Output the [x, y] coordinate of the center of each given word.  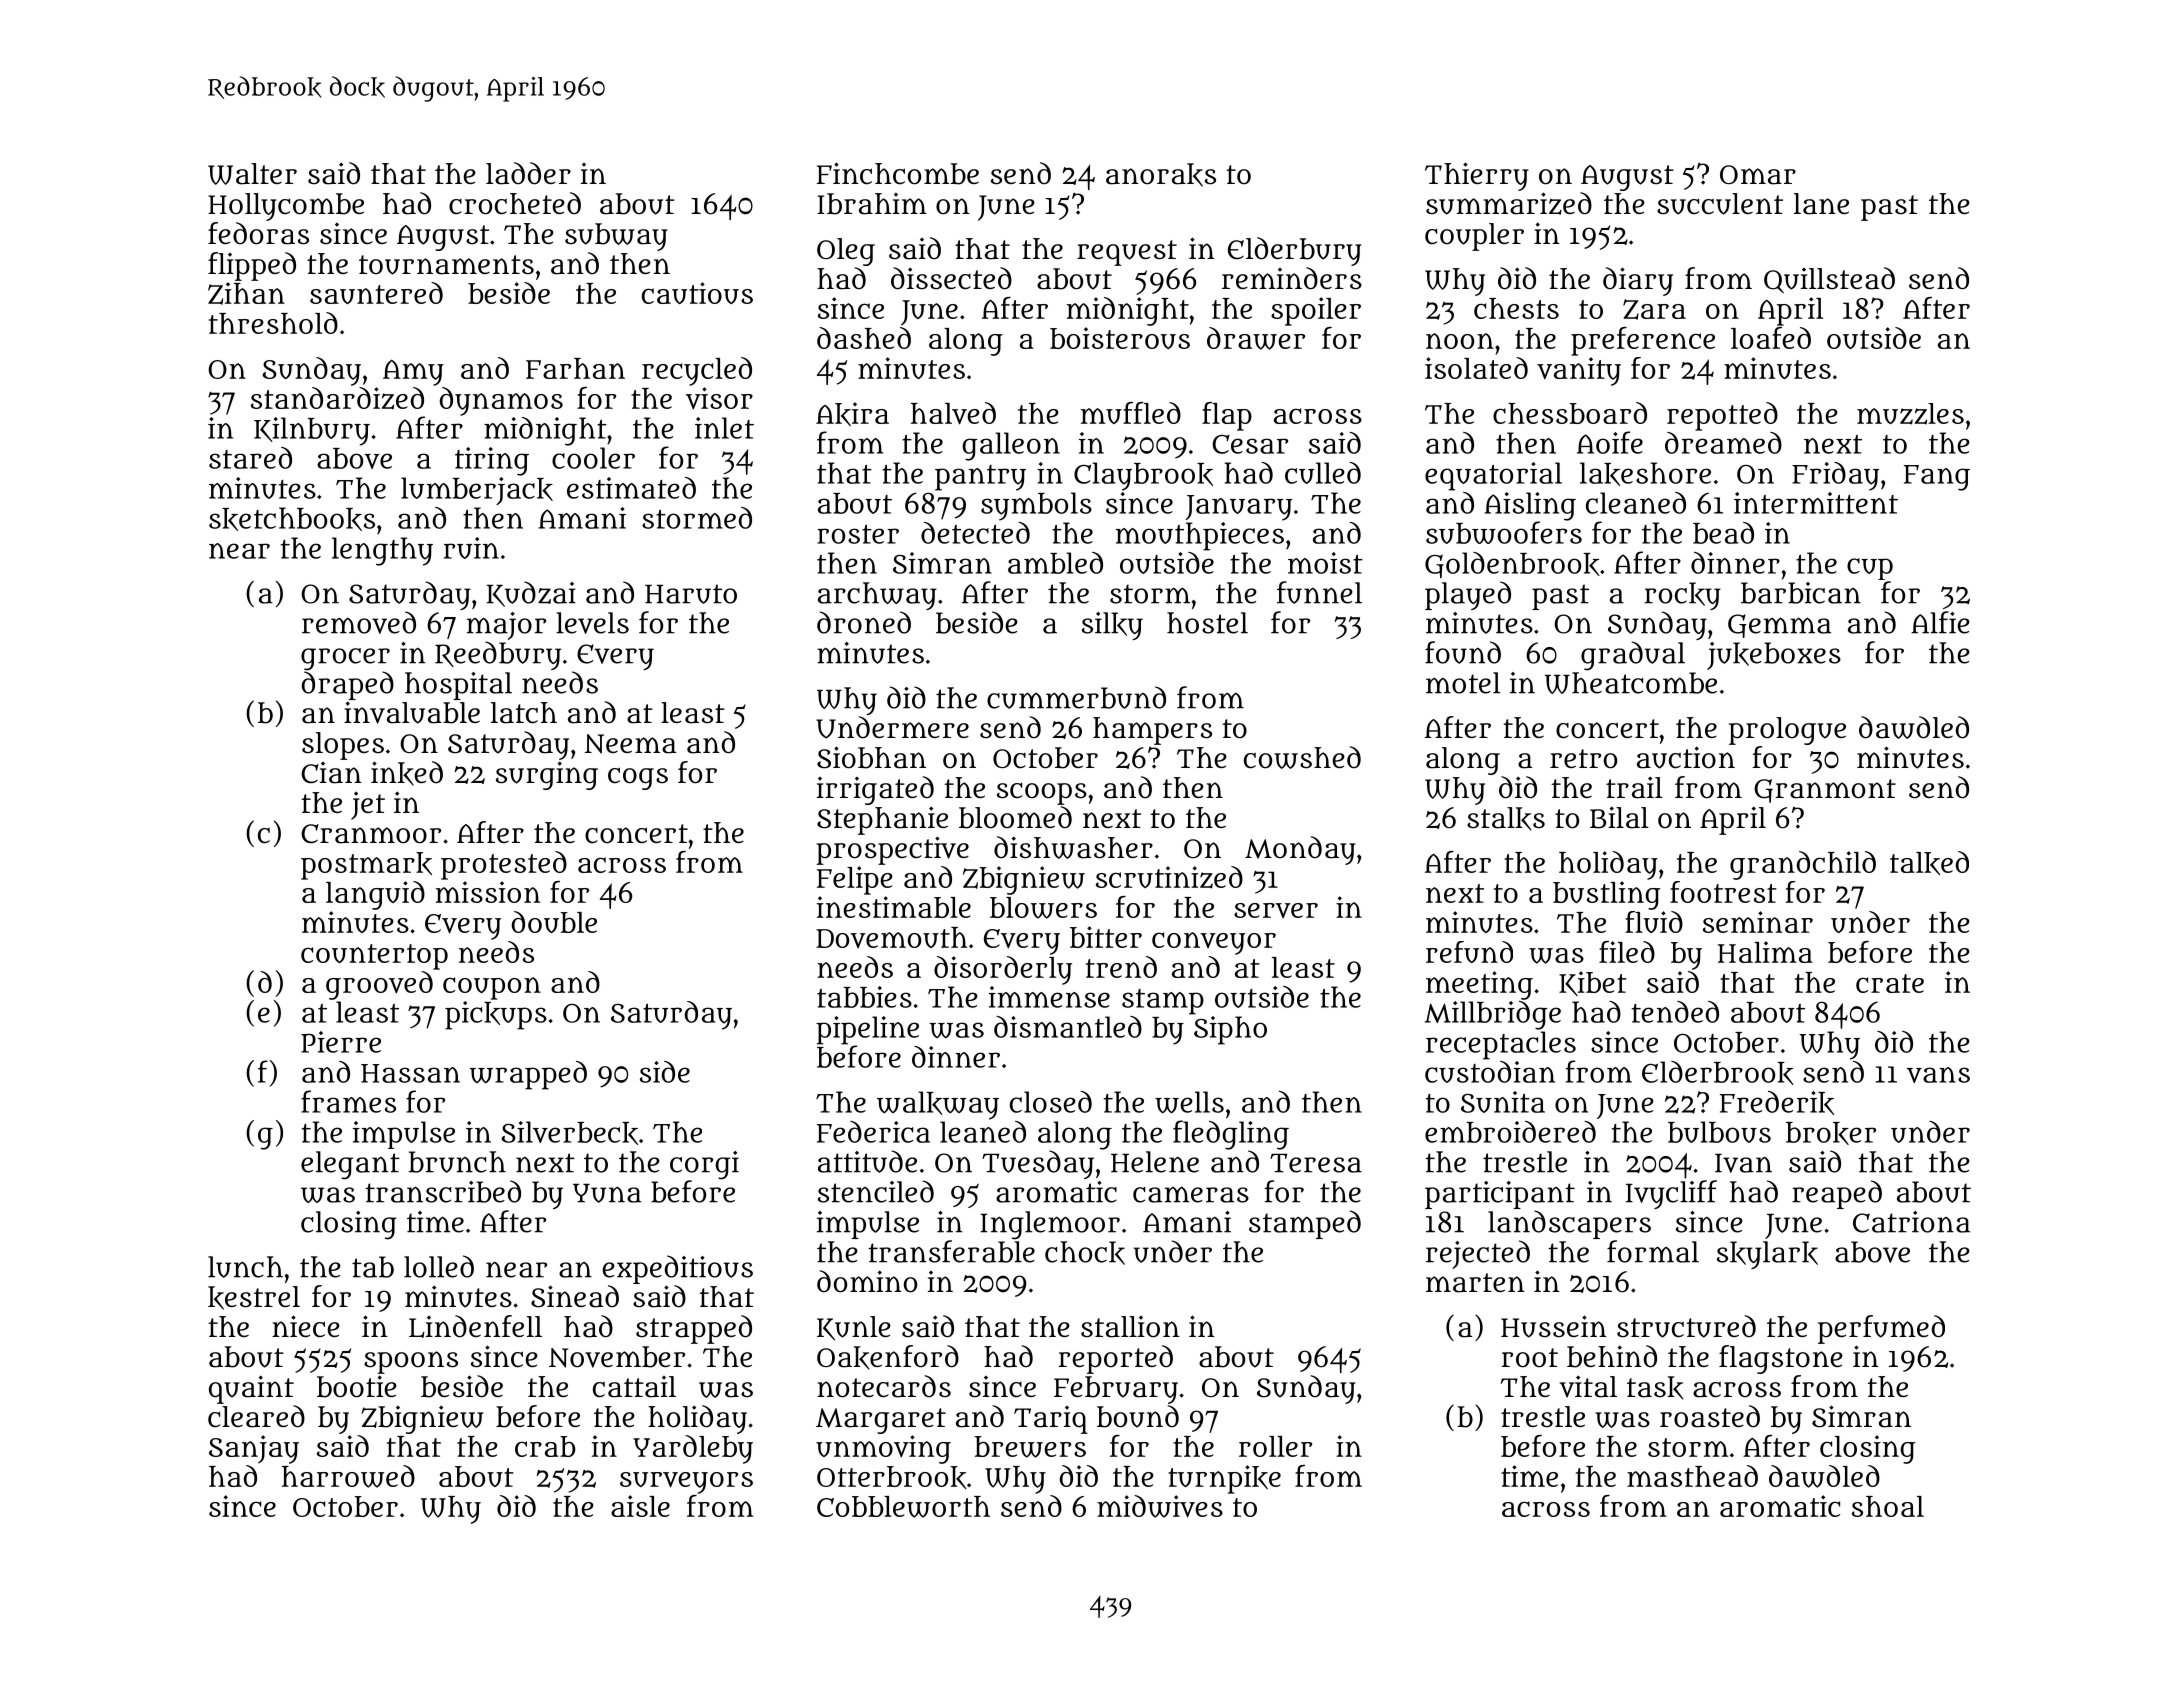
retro [1583, 759]
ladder [528, 173]
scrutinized [1169, 877]
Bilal [1619, 817]
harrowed [348, 1476]
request [1127, 253]
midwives [1160, 1506]
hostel [1207, 623]
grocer [345, 659]
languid [375, 895]
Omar [1758, 175]
